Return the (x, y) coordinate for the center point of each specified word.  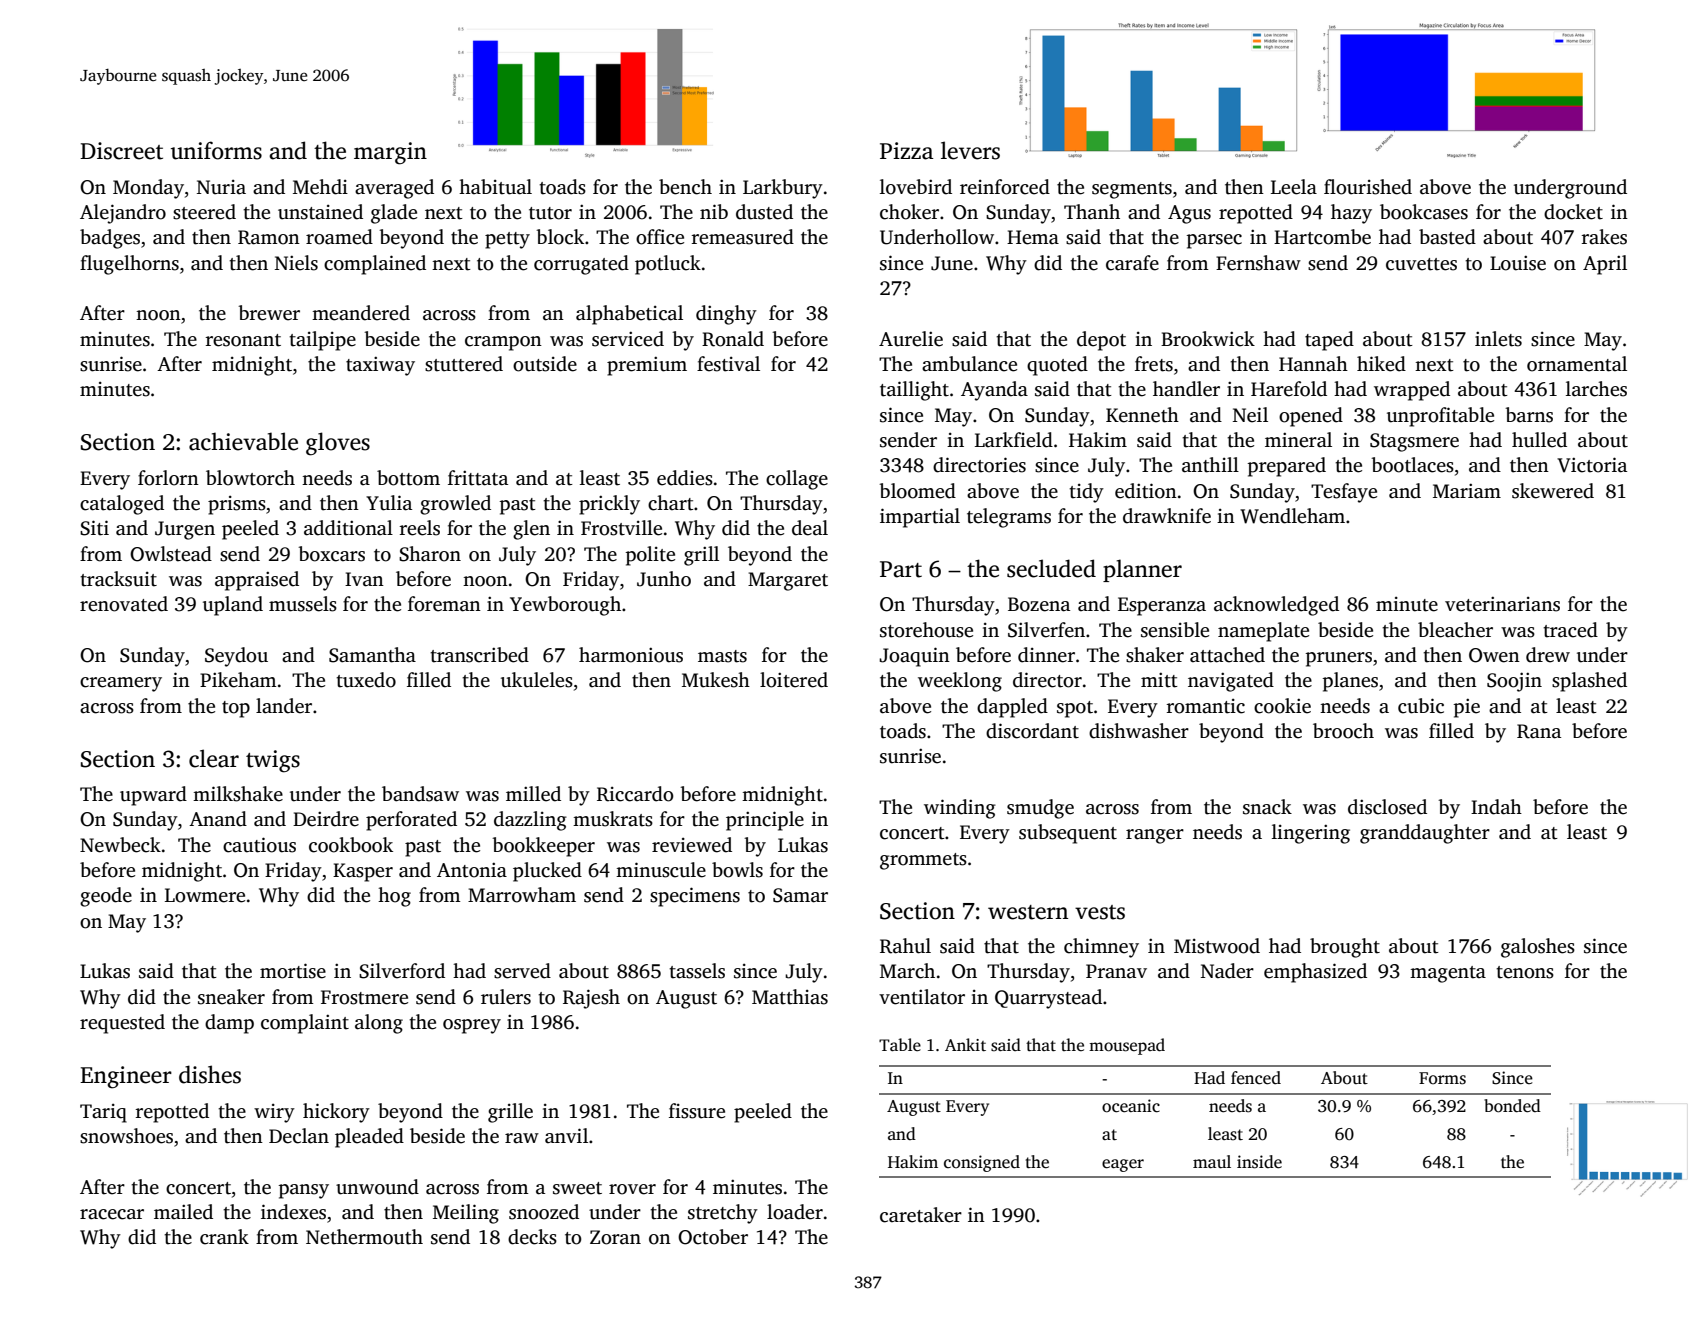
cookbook (351, 845)
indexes (293, 1212)
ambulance (969, 364)
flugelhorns (129, 265)
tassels (697, 971)
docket (1573, 212)
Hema (1033, 237)
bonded (1512, 1106)
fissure (697, 1111)
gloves (338, 444)
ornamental (1577, 364)
